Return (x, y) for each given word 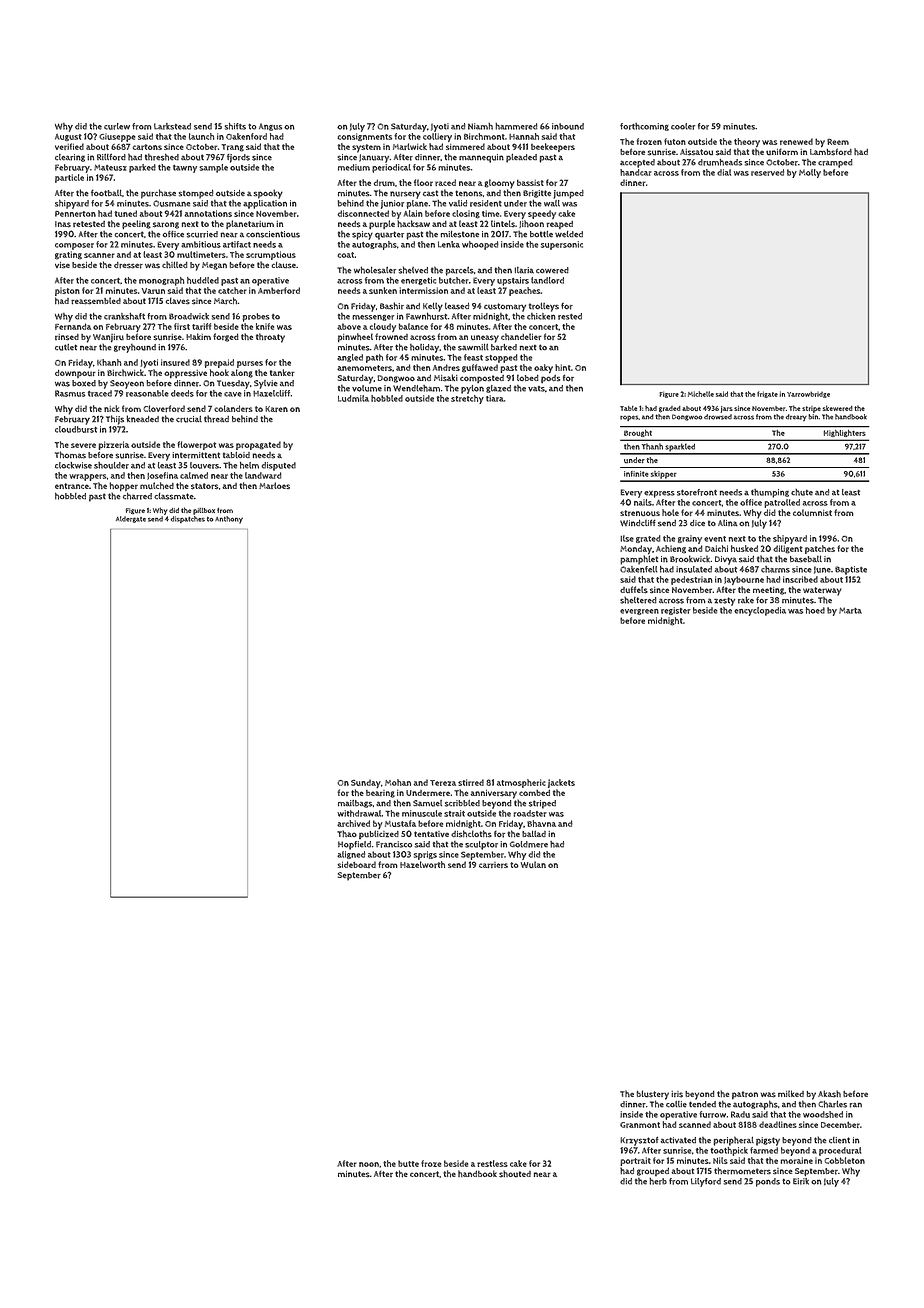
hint (563, 367)
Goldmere (529, 844)
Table (628, 408)
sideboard (357, 864)
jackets (561, 783)
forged (226, 337)
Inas (63, 224)
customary (505, 307)
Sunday (366, 783)
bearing (380, 794)
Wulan (533, 864)
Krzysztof (639, 1141)
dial (724, 172)
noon (369, 1164)
